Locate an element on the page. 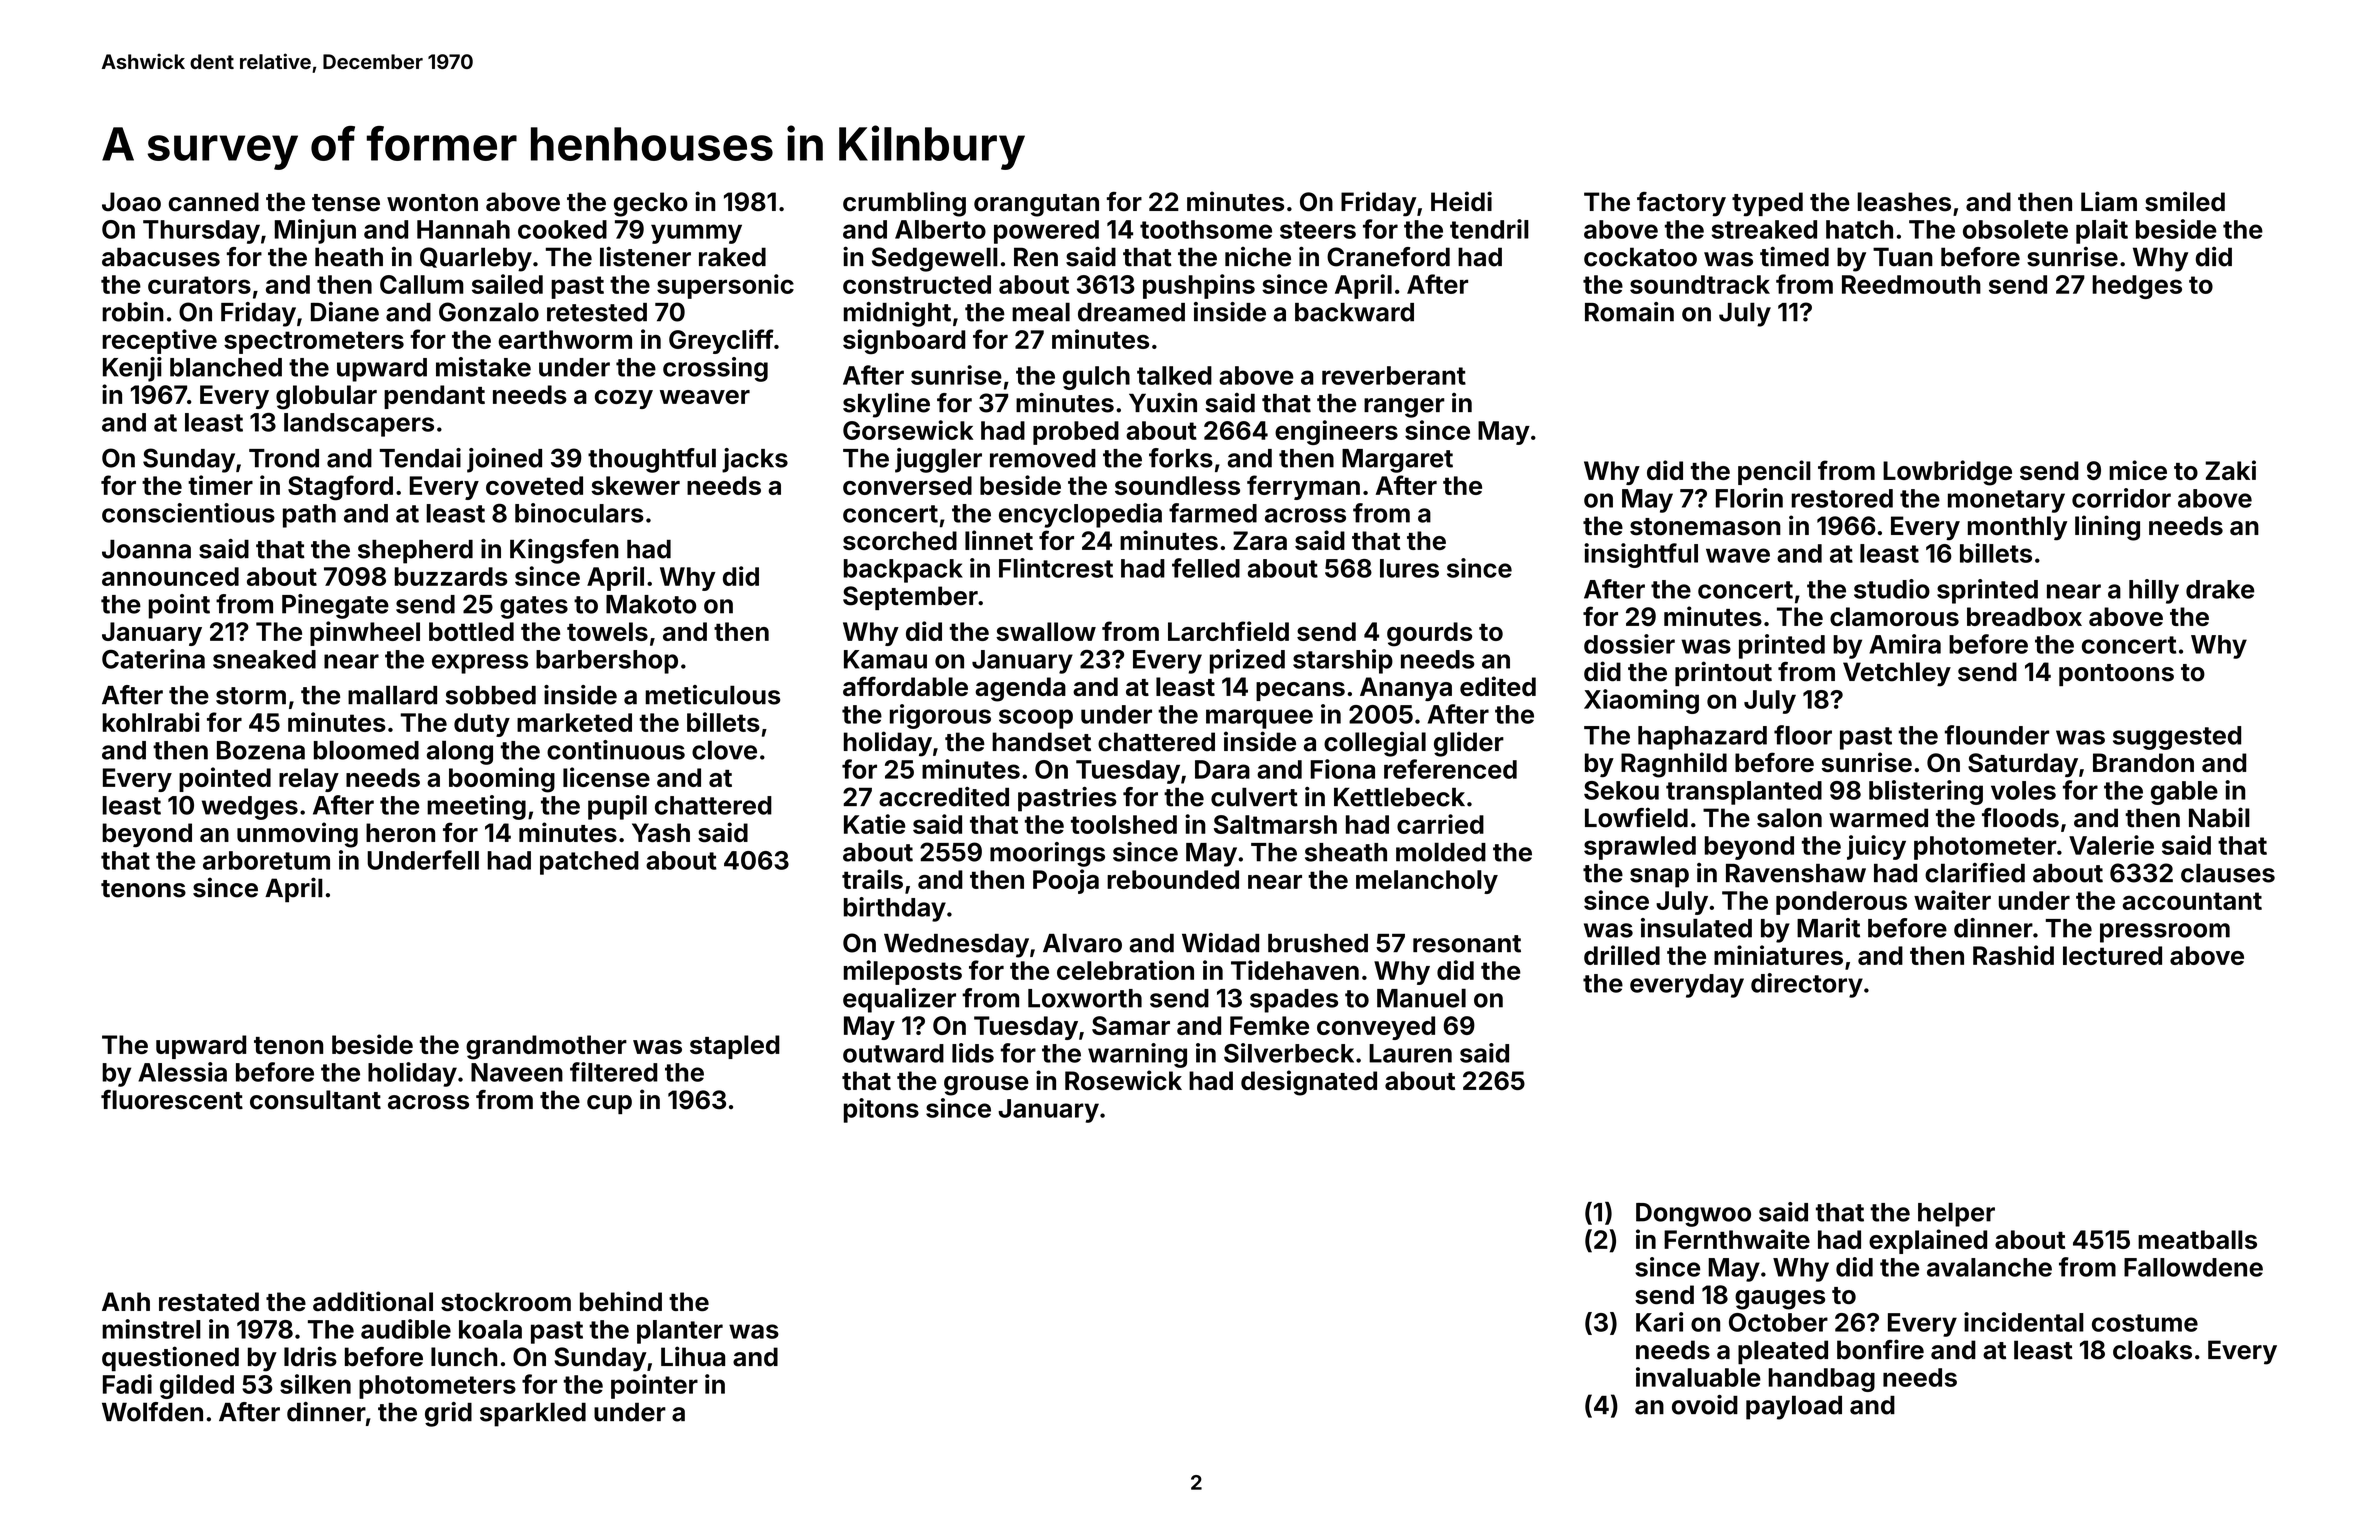 The image size is (2380, 1540). cup is located at coordinates (609, 1104).
